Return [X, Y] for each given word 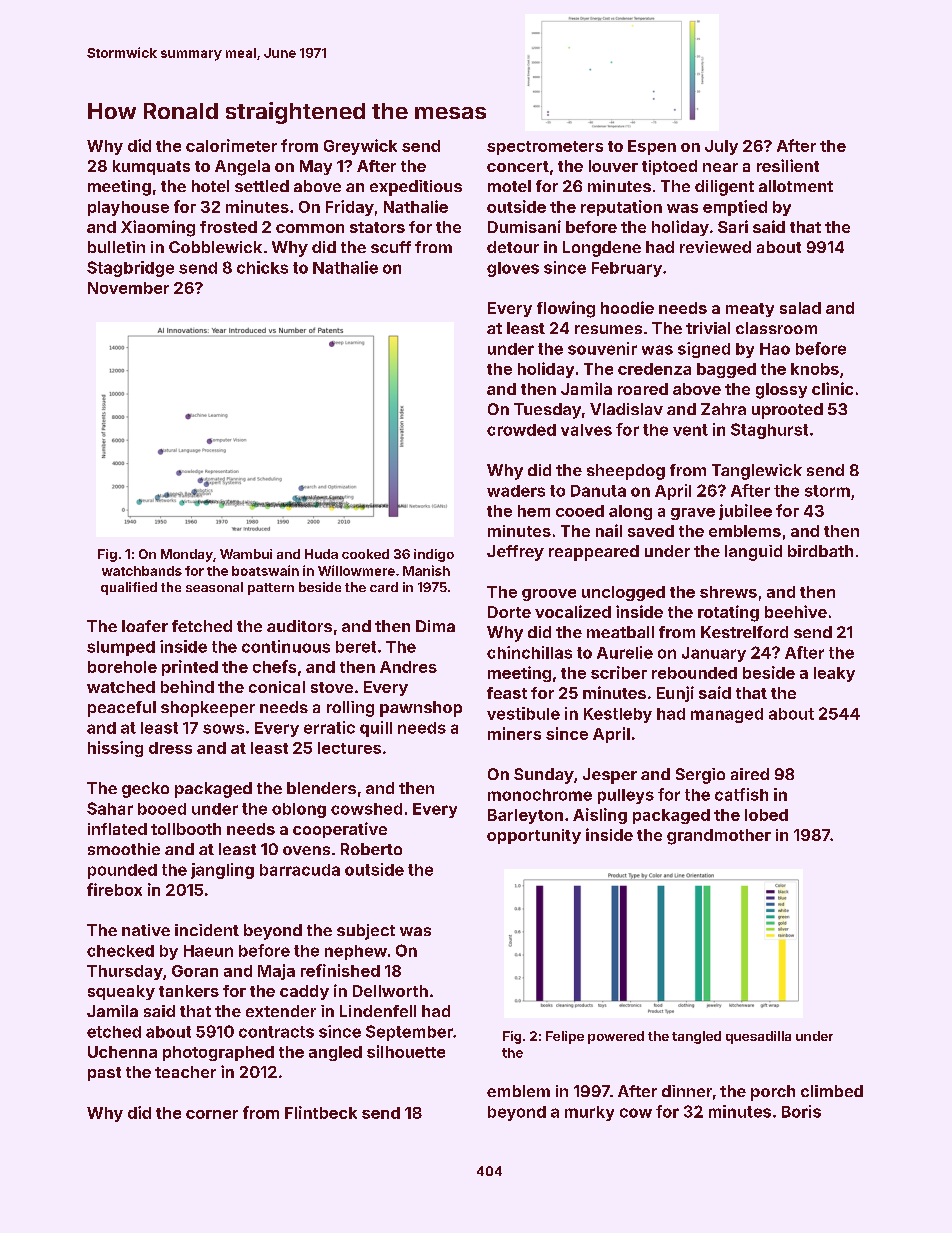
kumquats [151, 167]
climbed [832, 1091]
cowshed [366, 809]
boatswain [265, 570]
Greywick [360, 147]
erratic [329, 727]
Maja [276, 972]
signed [704, 350]
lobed [766, 815]
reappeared [594, 553]
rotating [728, 613]
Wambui [246, 554]
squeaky [121, 992]
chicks [262, 267]
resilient [788, 165]
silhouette [406, 1051]
